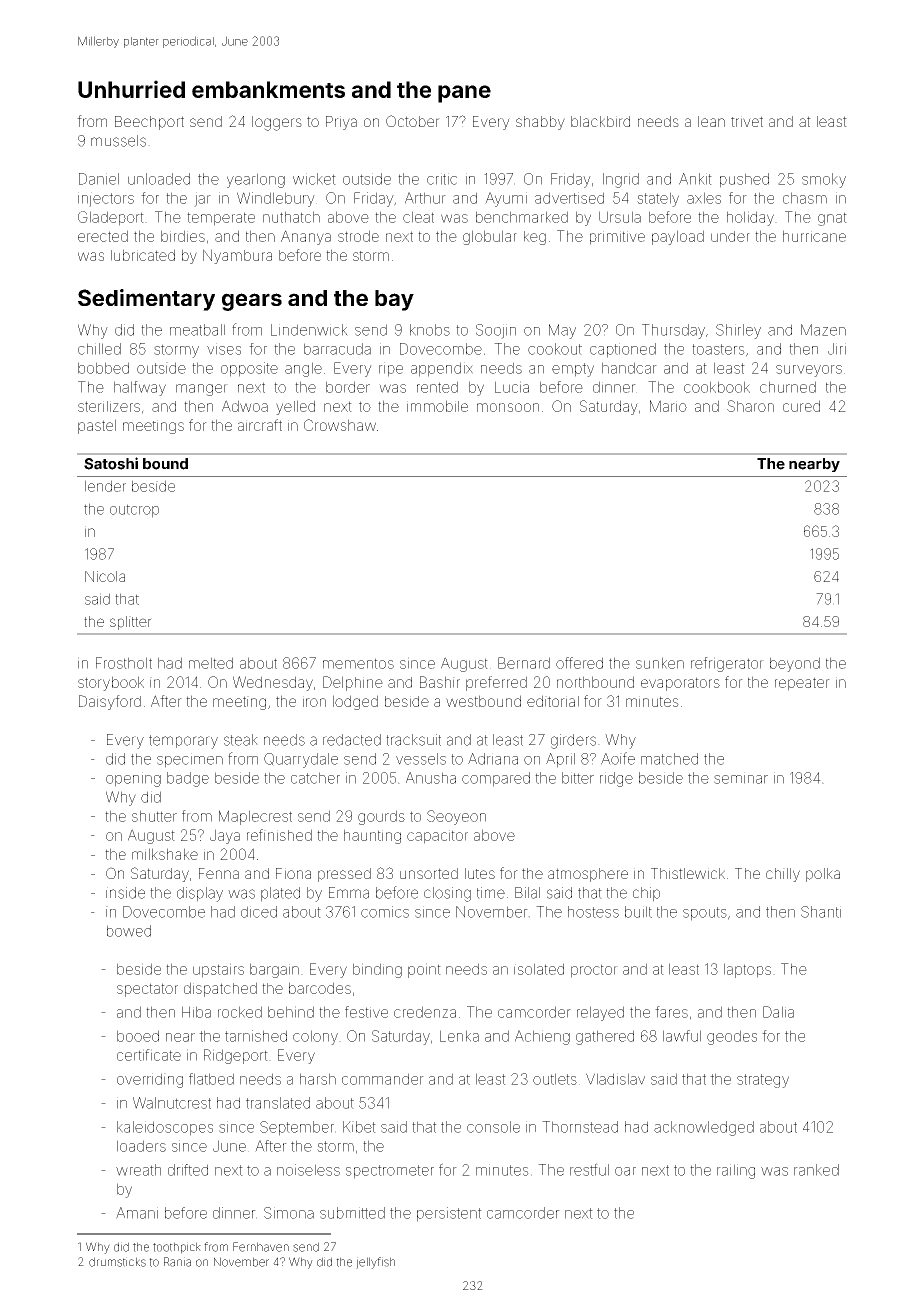 The width and height of the screenshot is (924, 1314). I want to click on Jiri, so click(837, 349).
